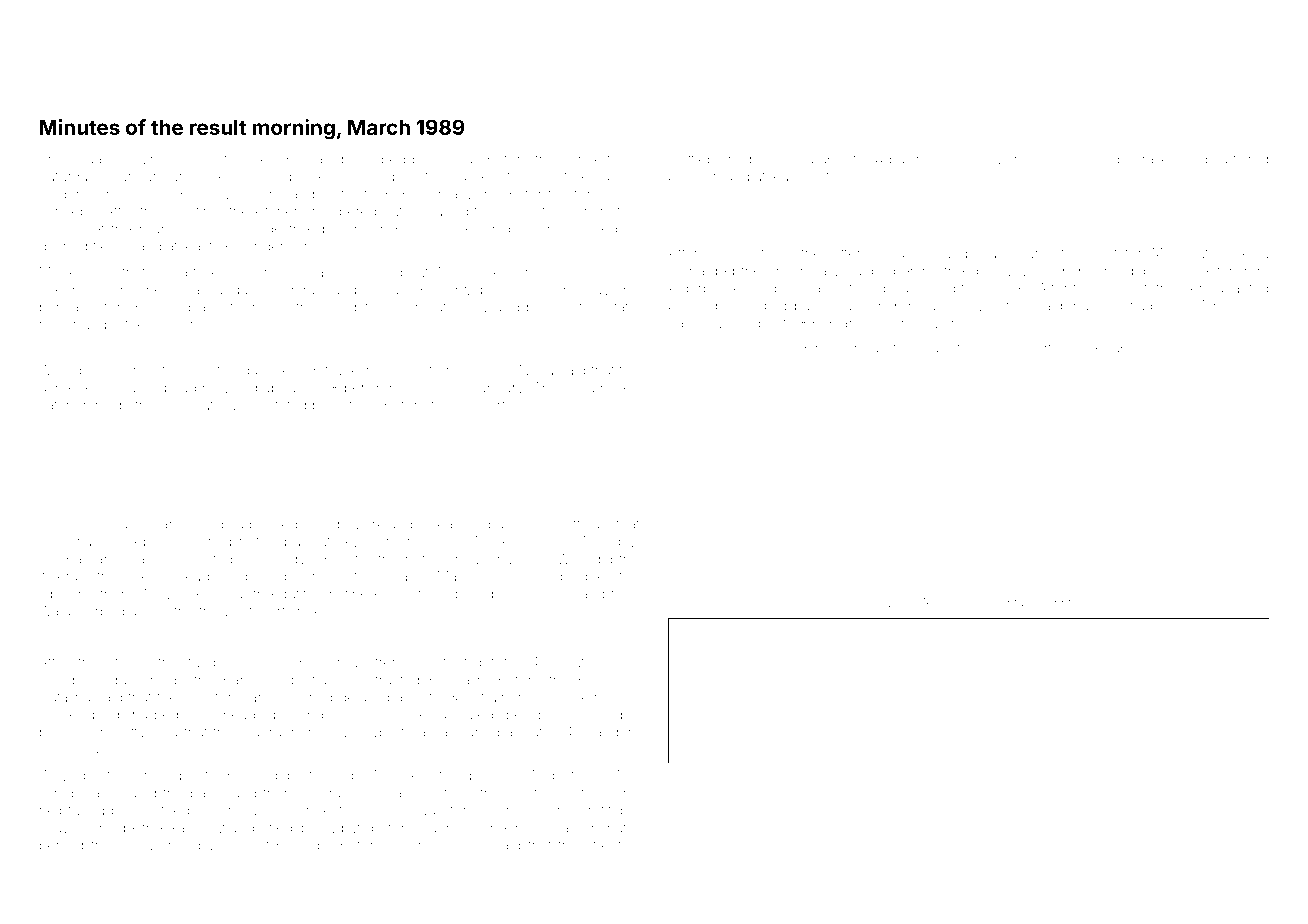 The height and width of the screenshot is (924, 1308). I want to click on brake, so click(1151, 159).
